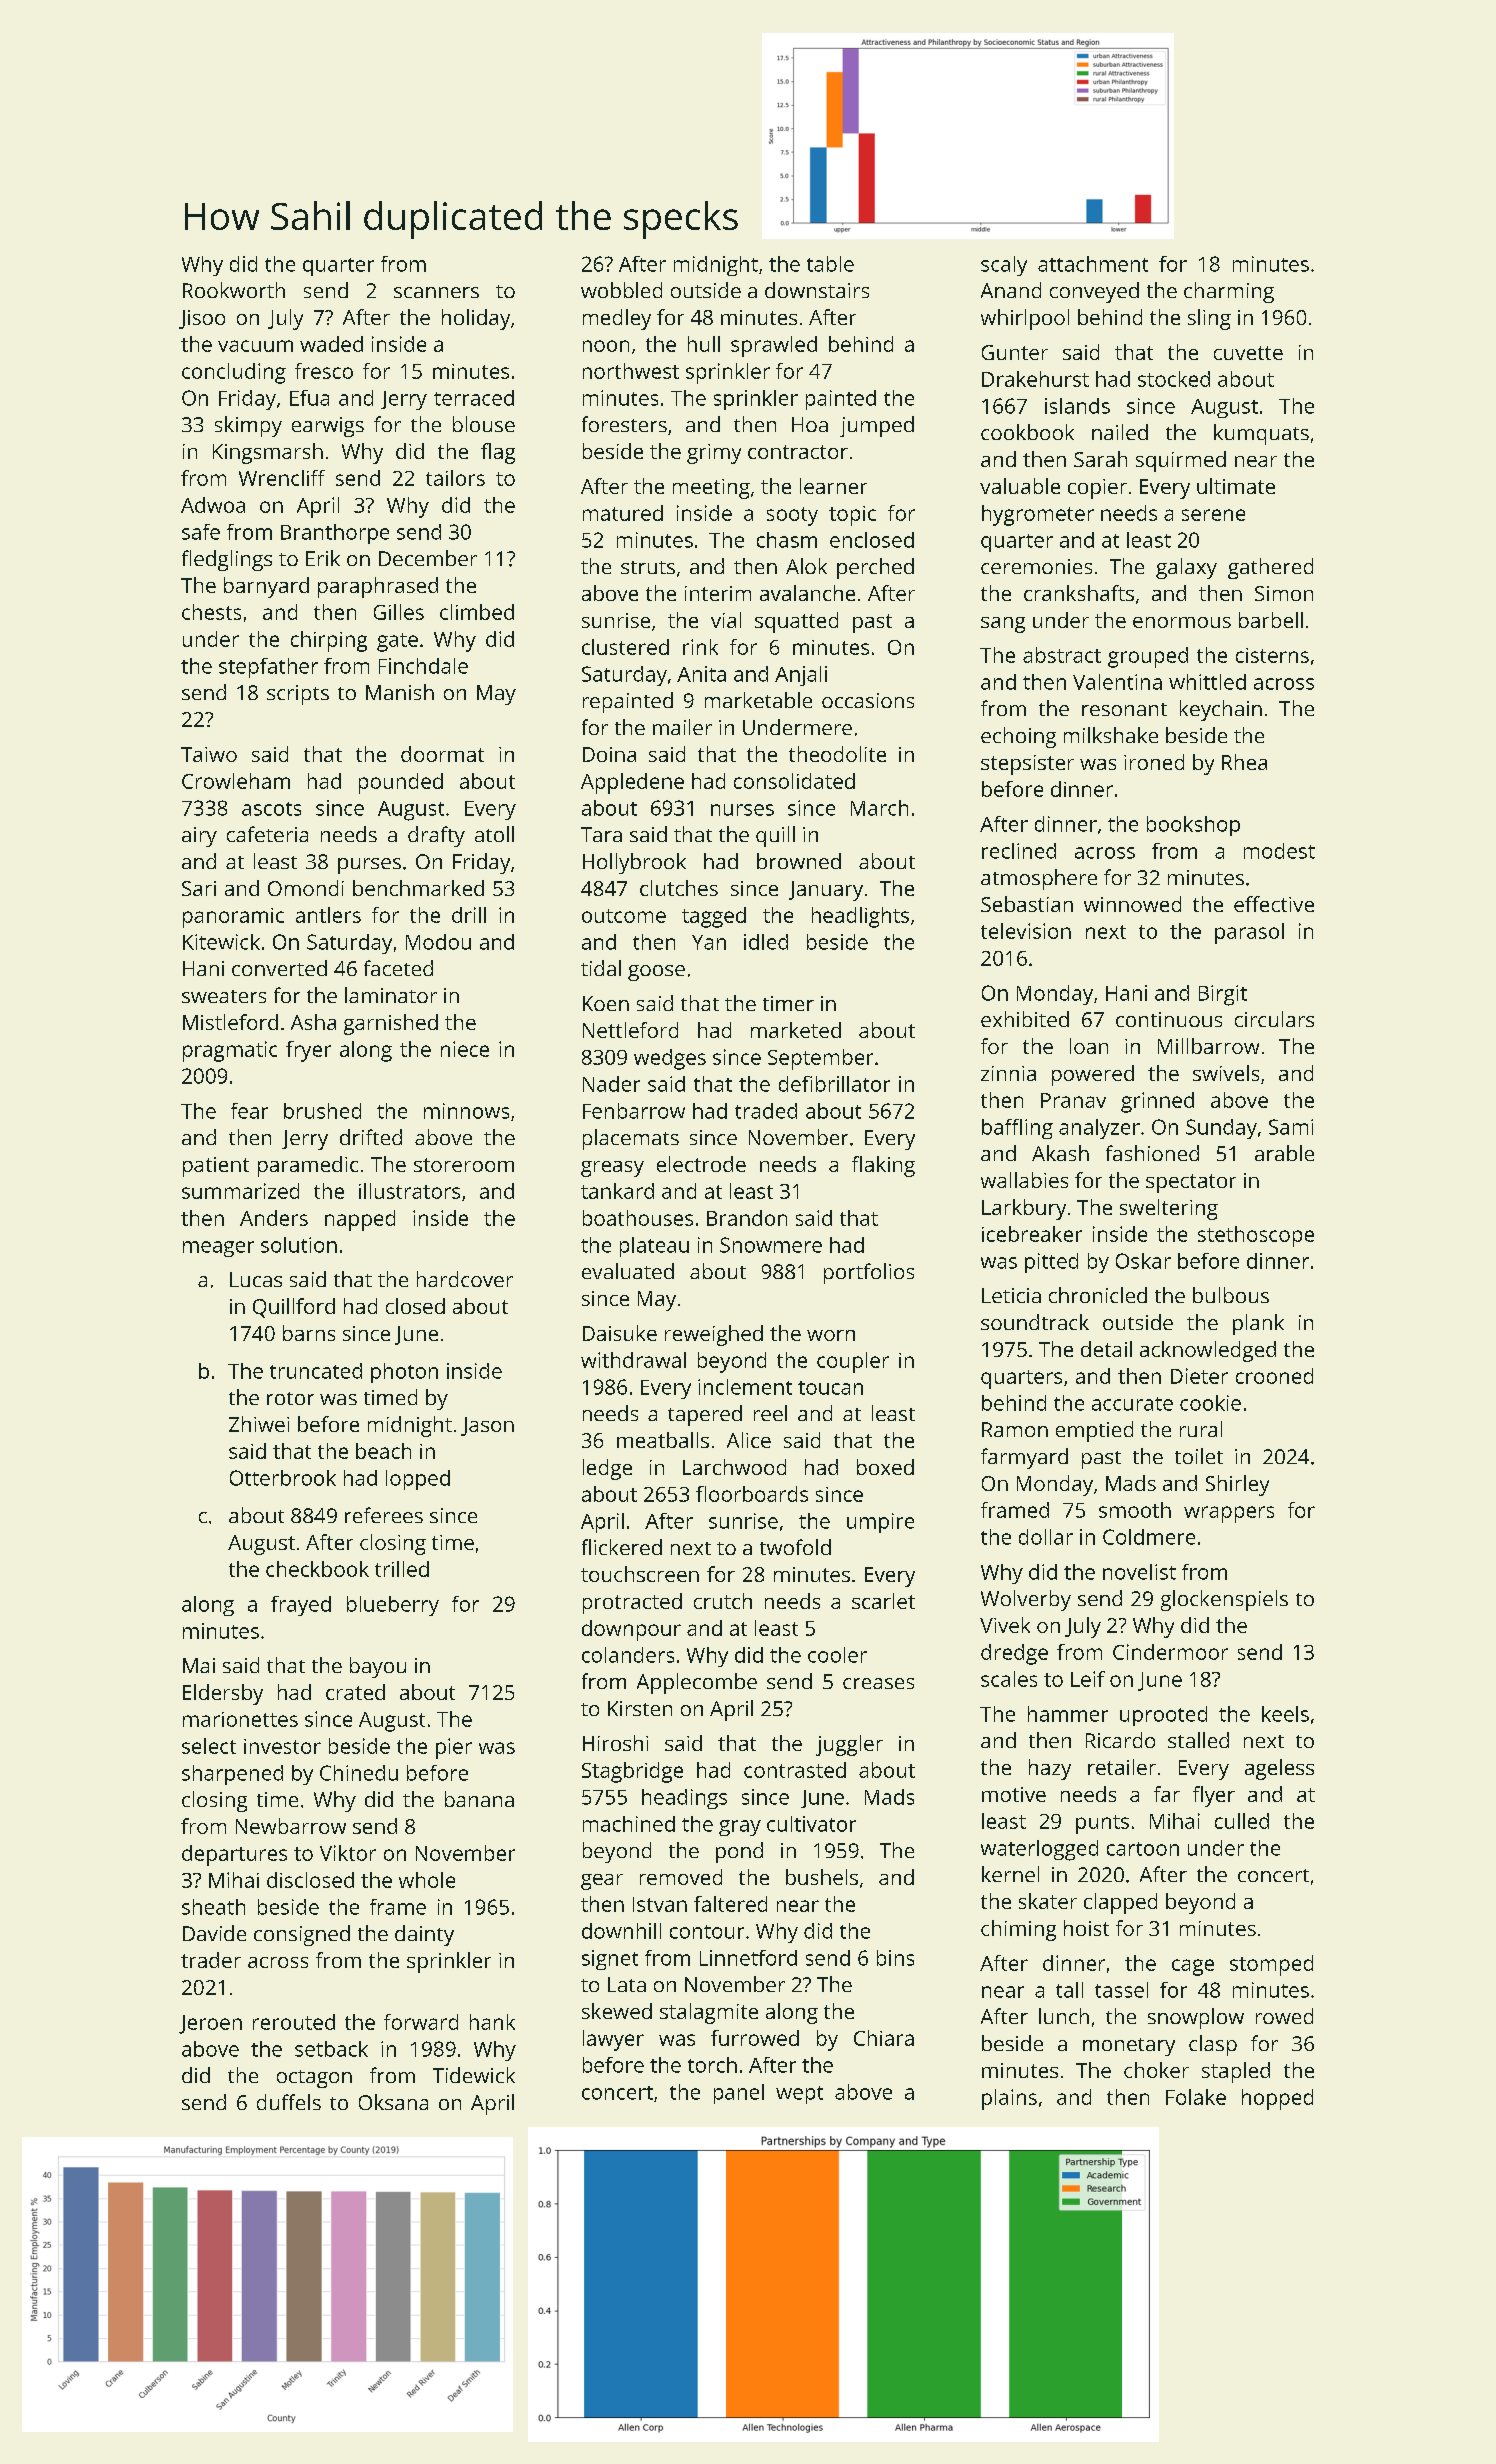 This page has height=2464, width=1496. Describe the element at coordinates (1093, 264) in the page. I see `attachment` at that location.
